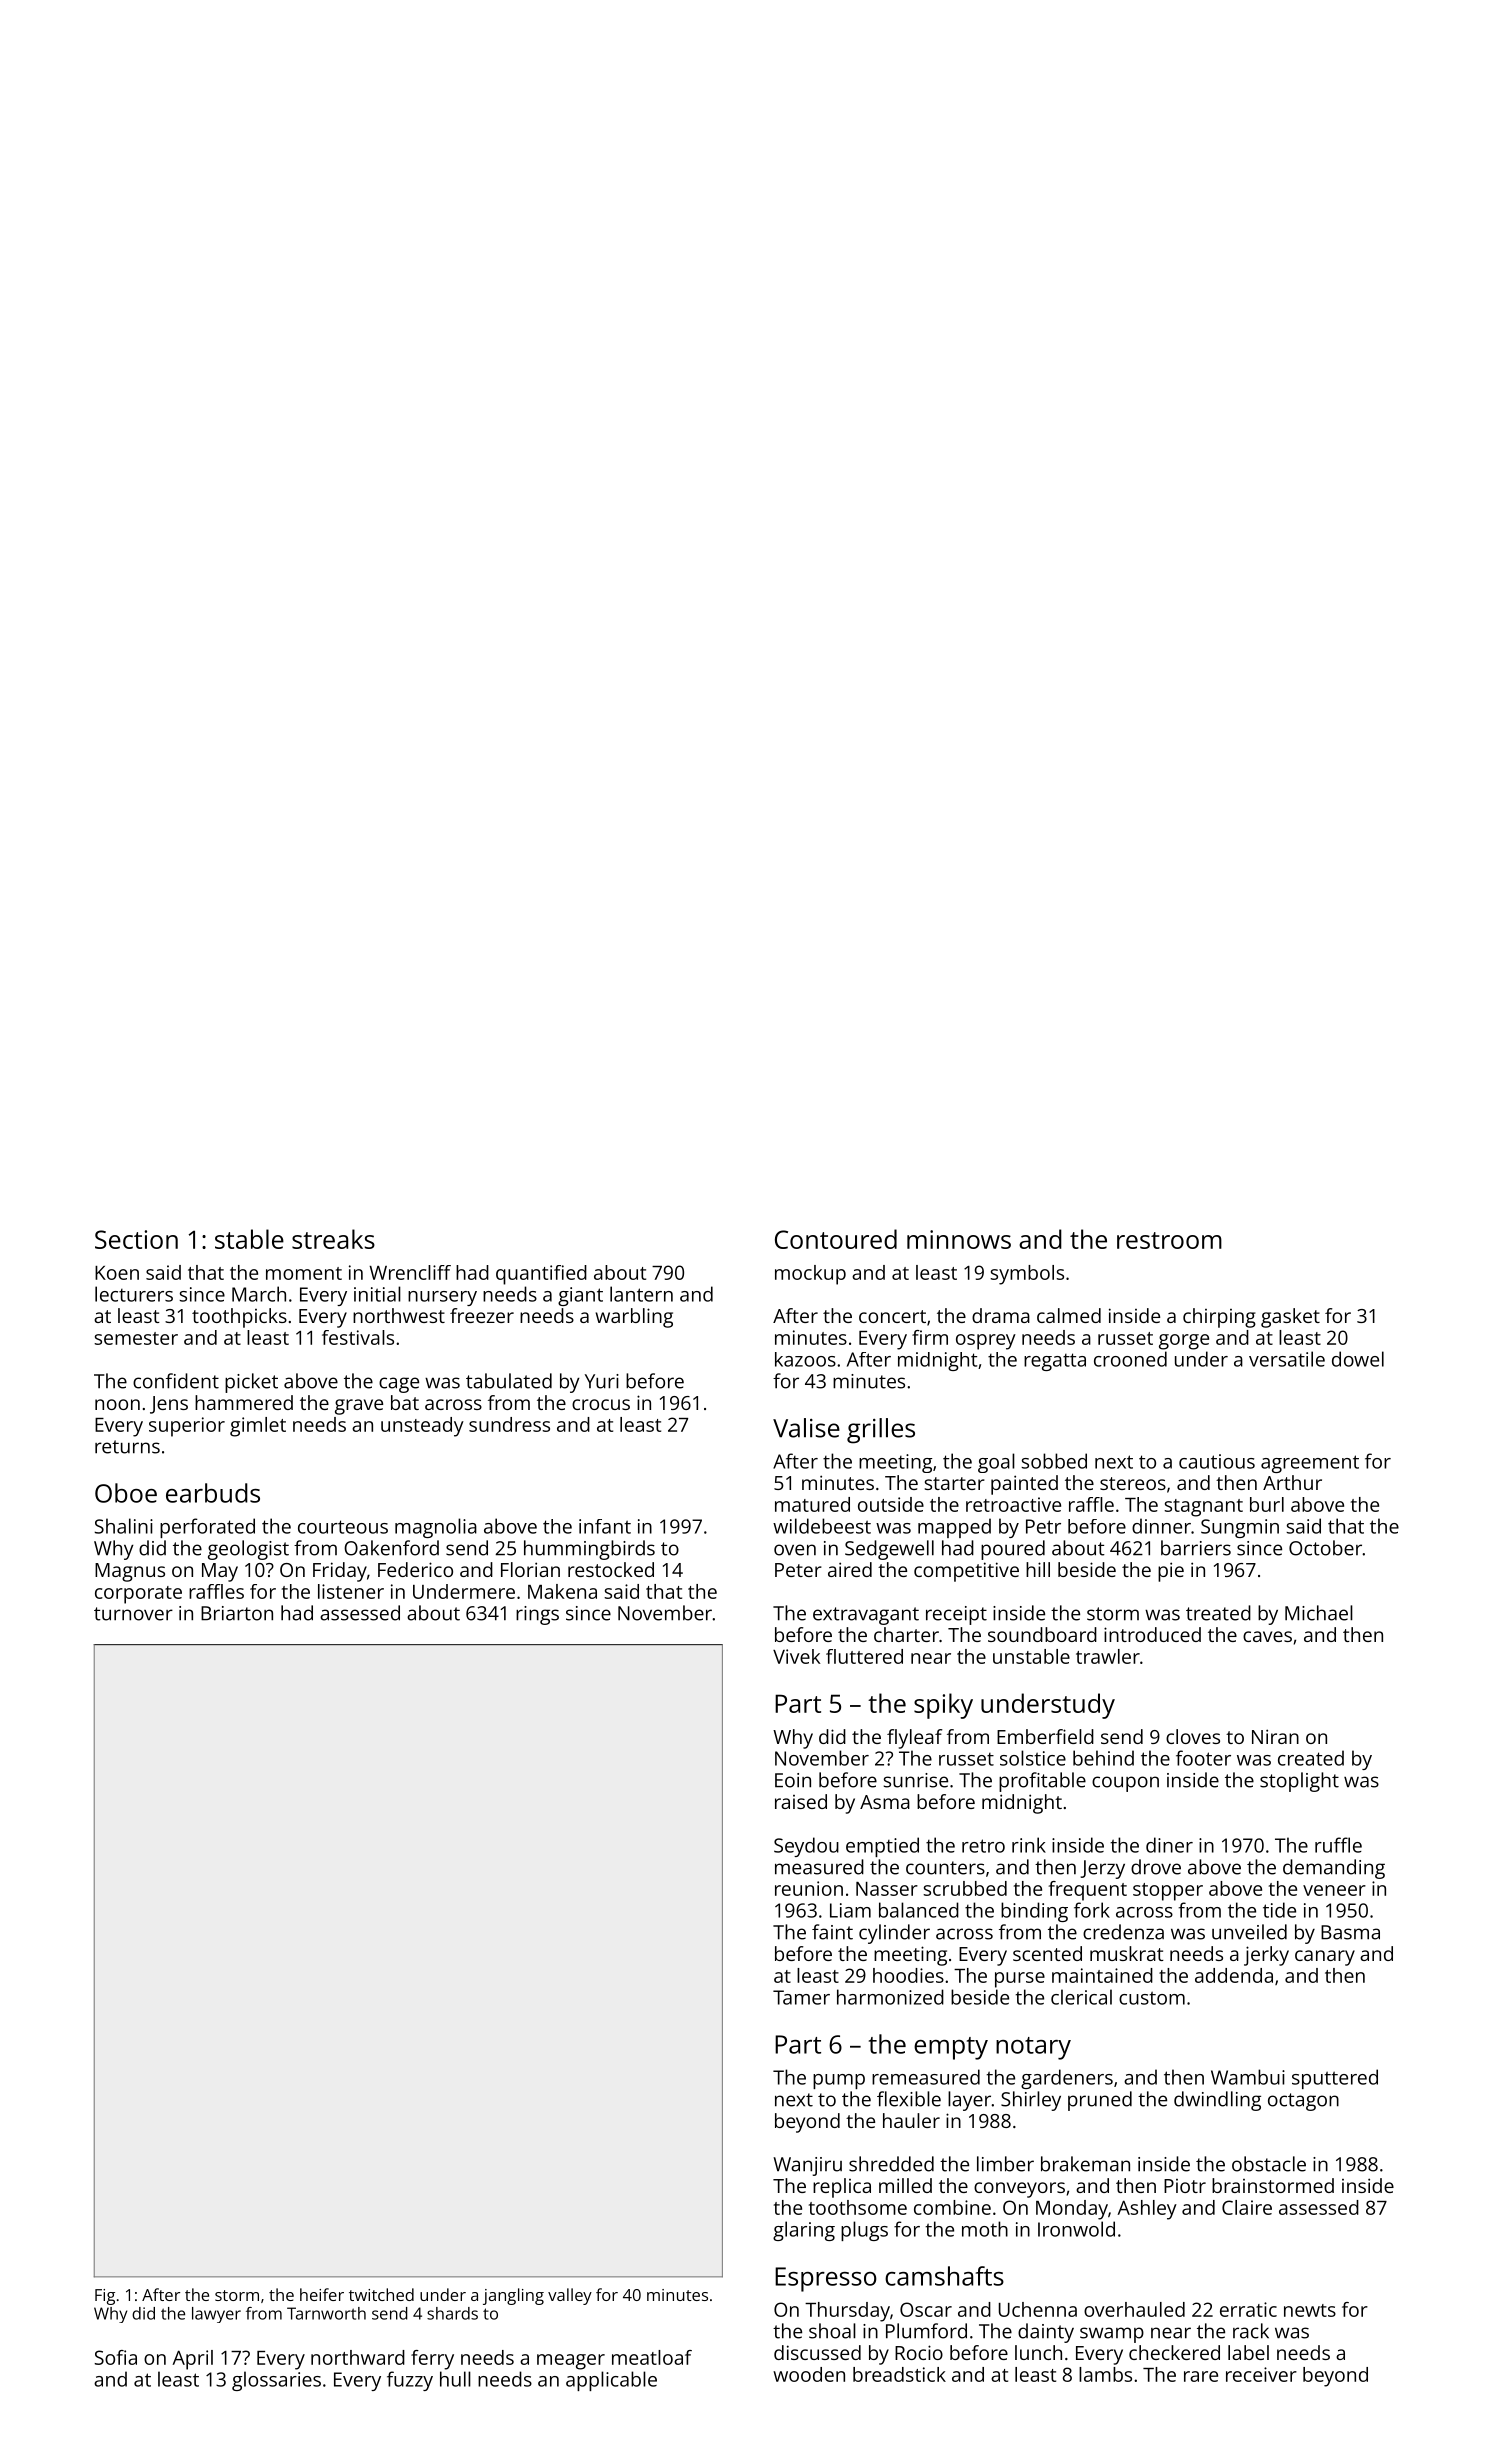  Describe the element at coordinates (611, 1569) in the document. I see `restocked` at that location.
